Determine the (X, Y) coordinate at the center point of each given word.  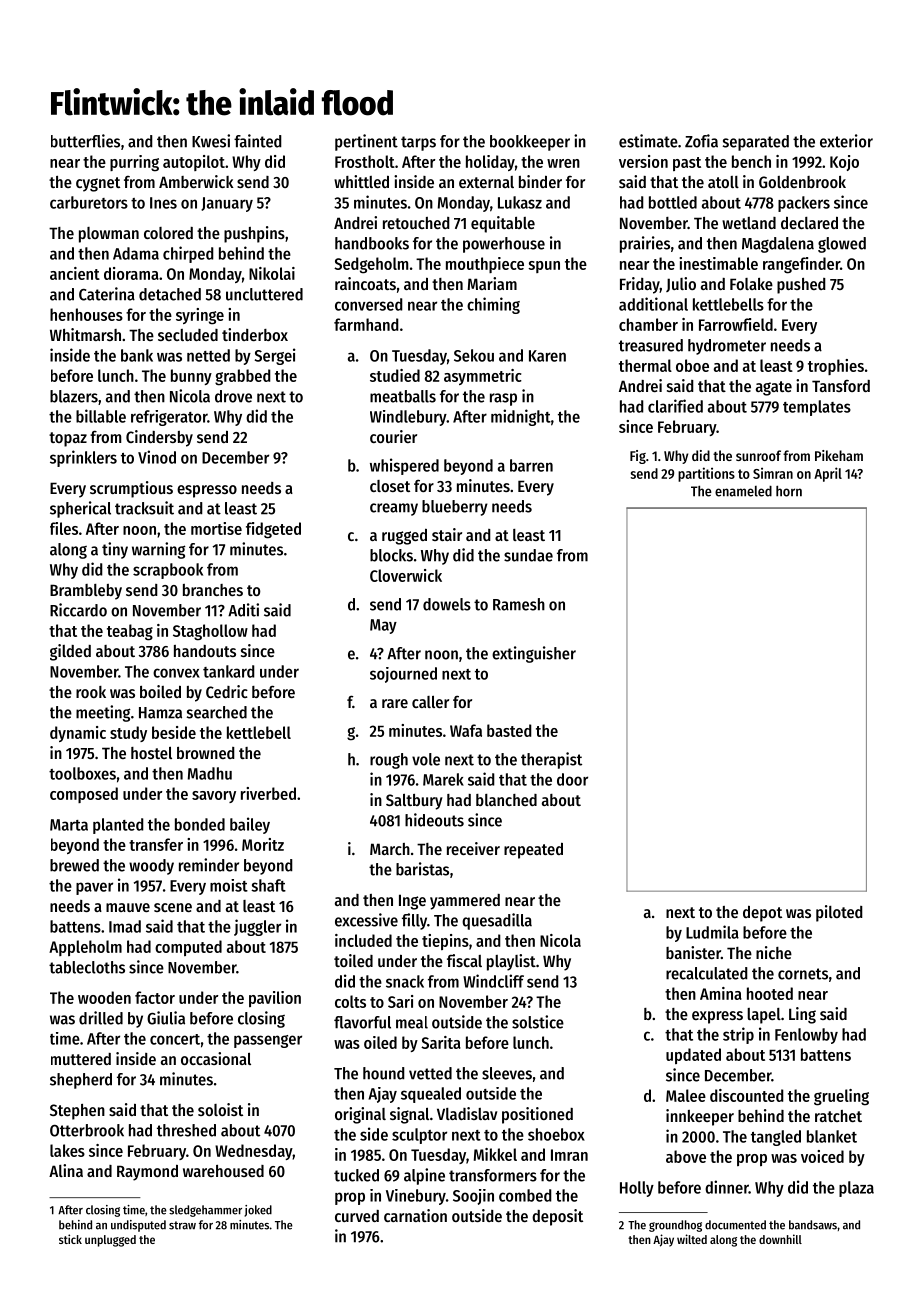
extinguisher (534, 654)
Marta (69, 825)
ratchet (838, 1116)
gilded (70, 652)
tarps (418, 143)
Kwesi (211, 141)
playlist (511, 962)
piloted (839, 913)
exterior (846, 141)
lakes (67, 1150)
